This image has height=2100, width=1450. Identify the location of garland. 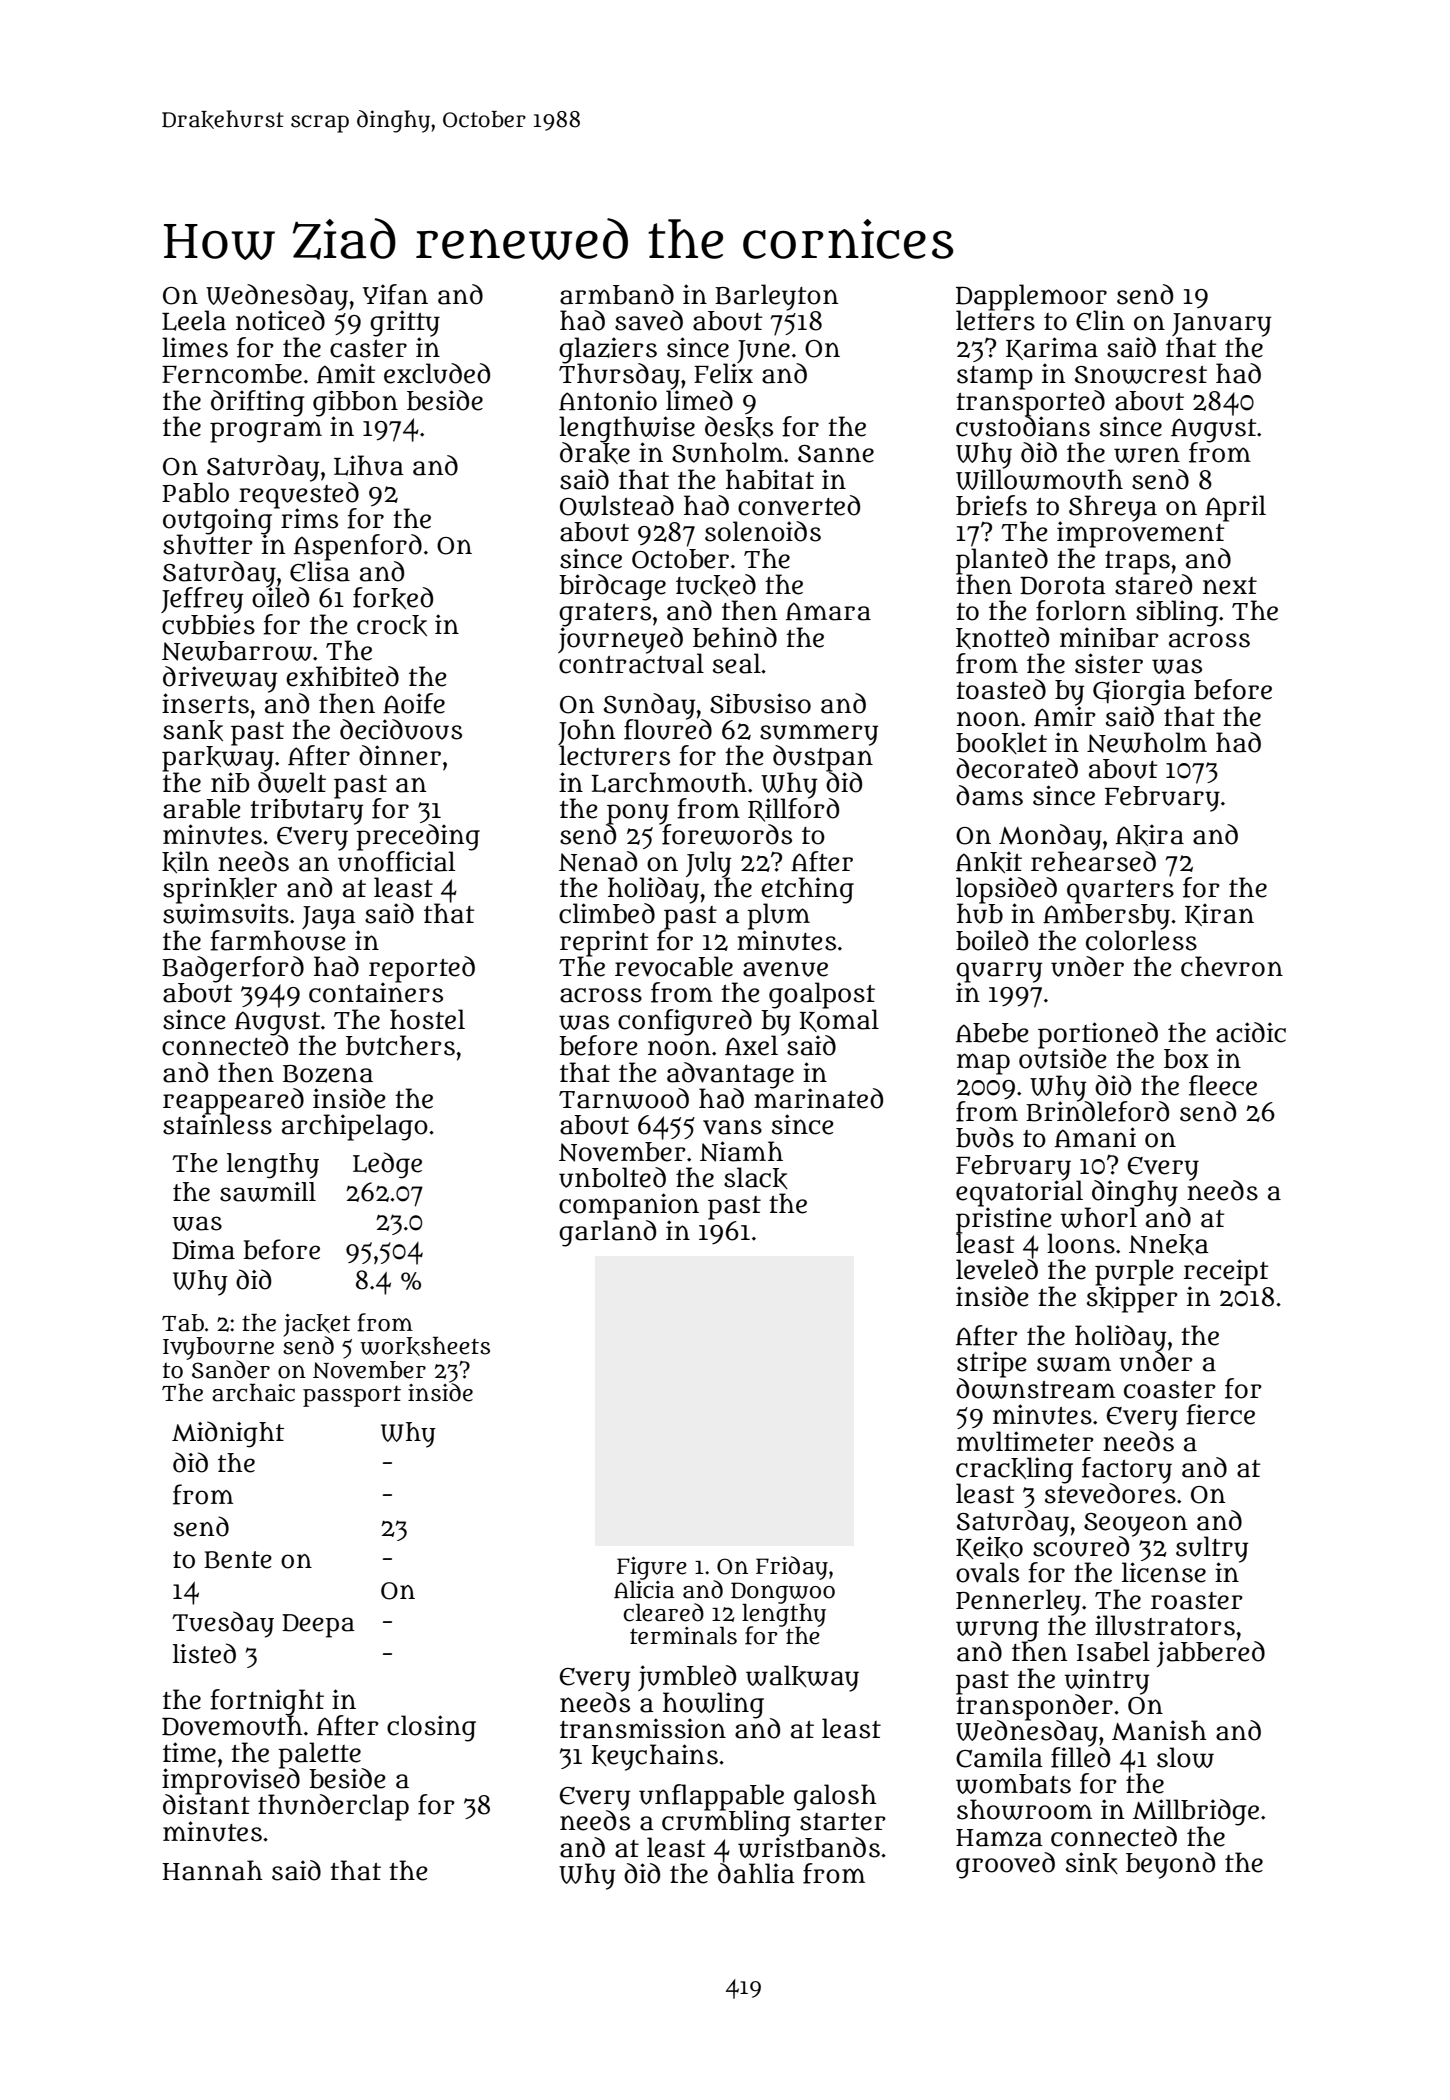
(607, 1233).
